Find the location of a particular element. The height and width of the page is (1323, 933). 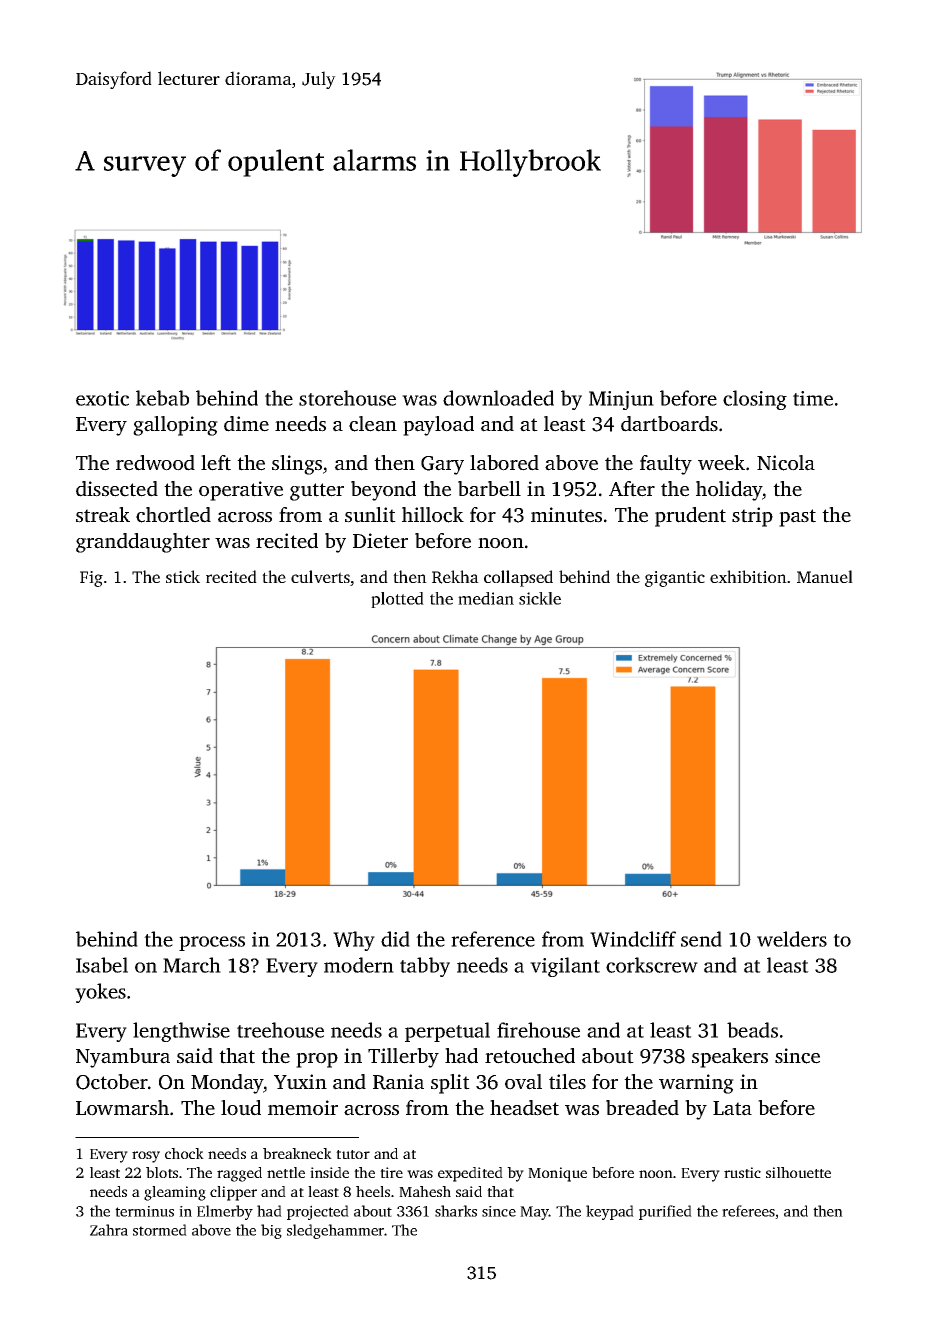

Lata is located at coordinates (732, 1108).
